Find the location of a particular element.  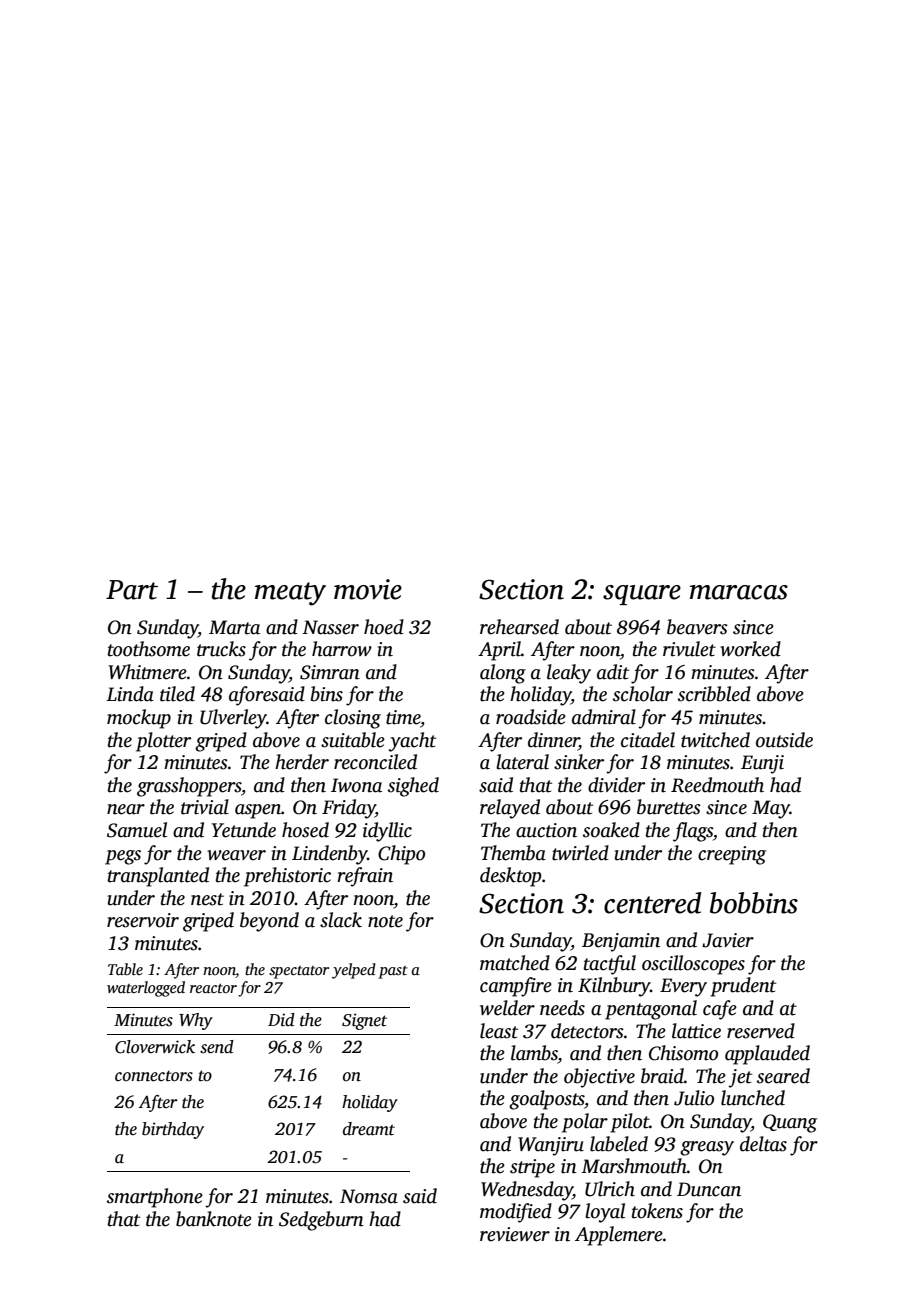

smartphone is located at coordinates (155, 1198).
